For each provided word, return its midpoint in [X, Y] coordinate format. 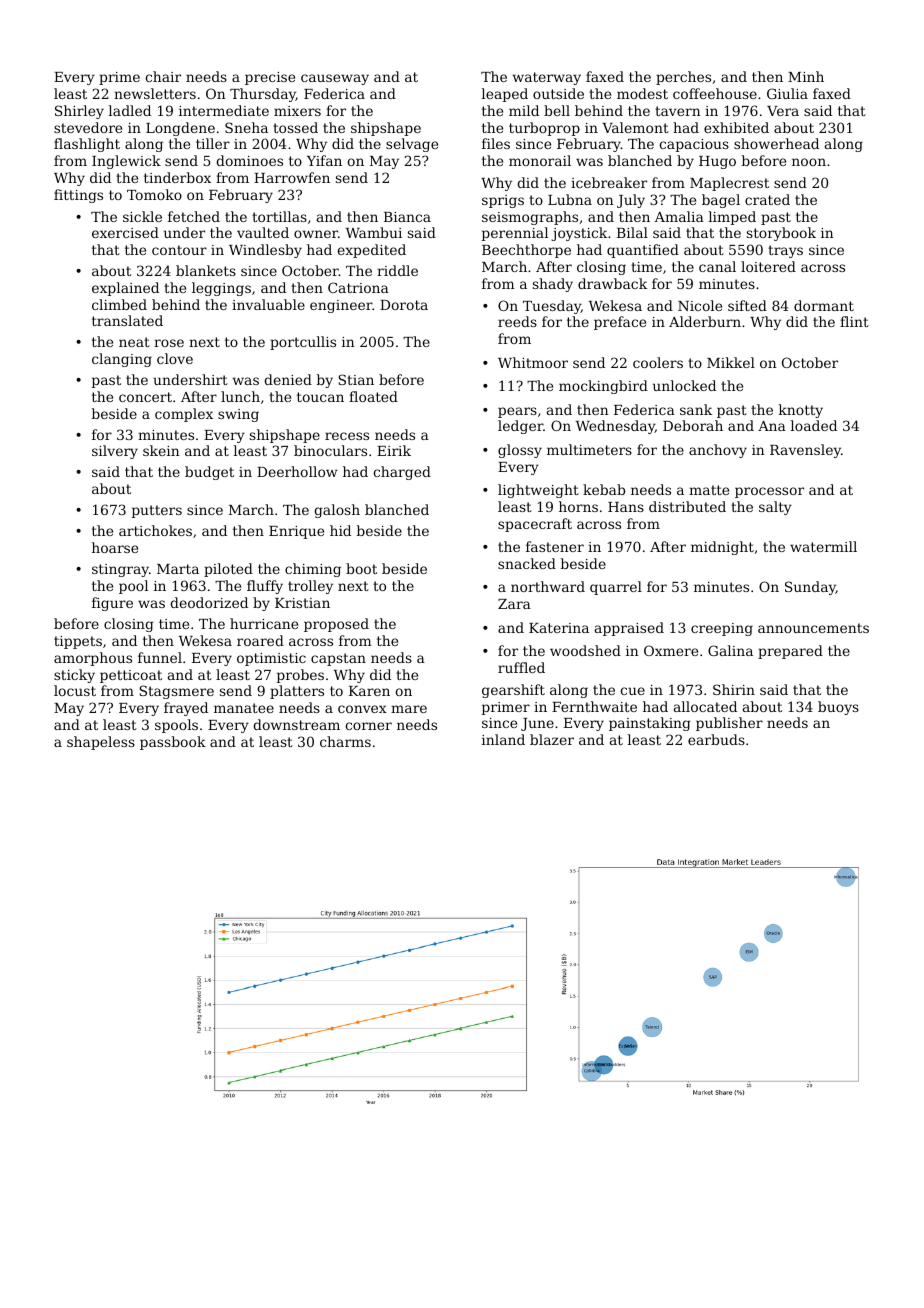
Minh [806, 76]
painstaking [650, 724]
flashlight [87, 145]
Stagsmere [176, 692]
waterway [546, 78]
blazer [552, 739]
